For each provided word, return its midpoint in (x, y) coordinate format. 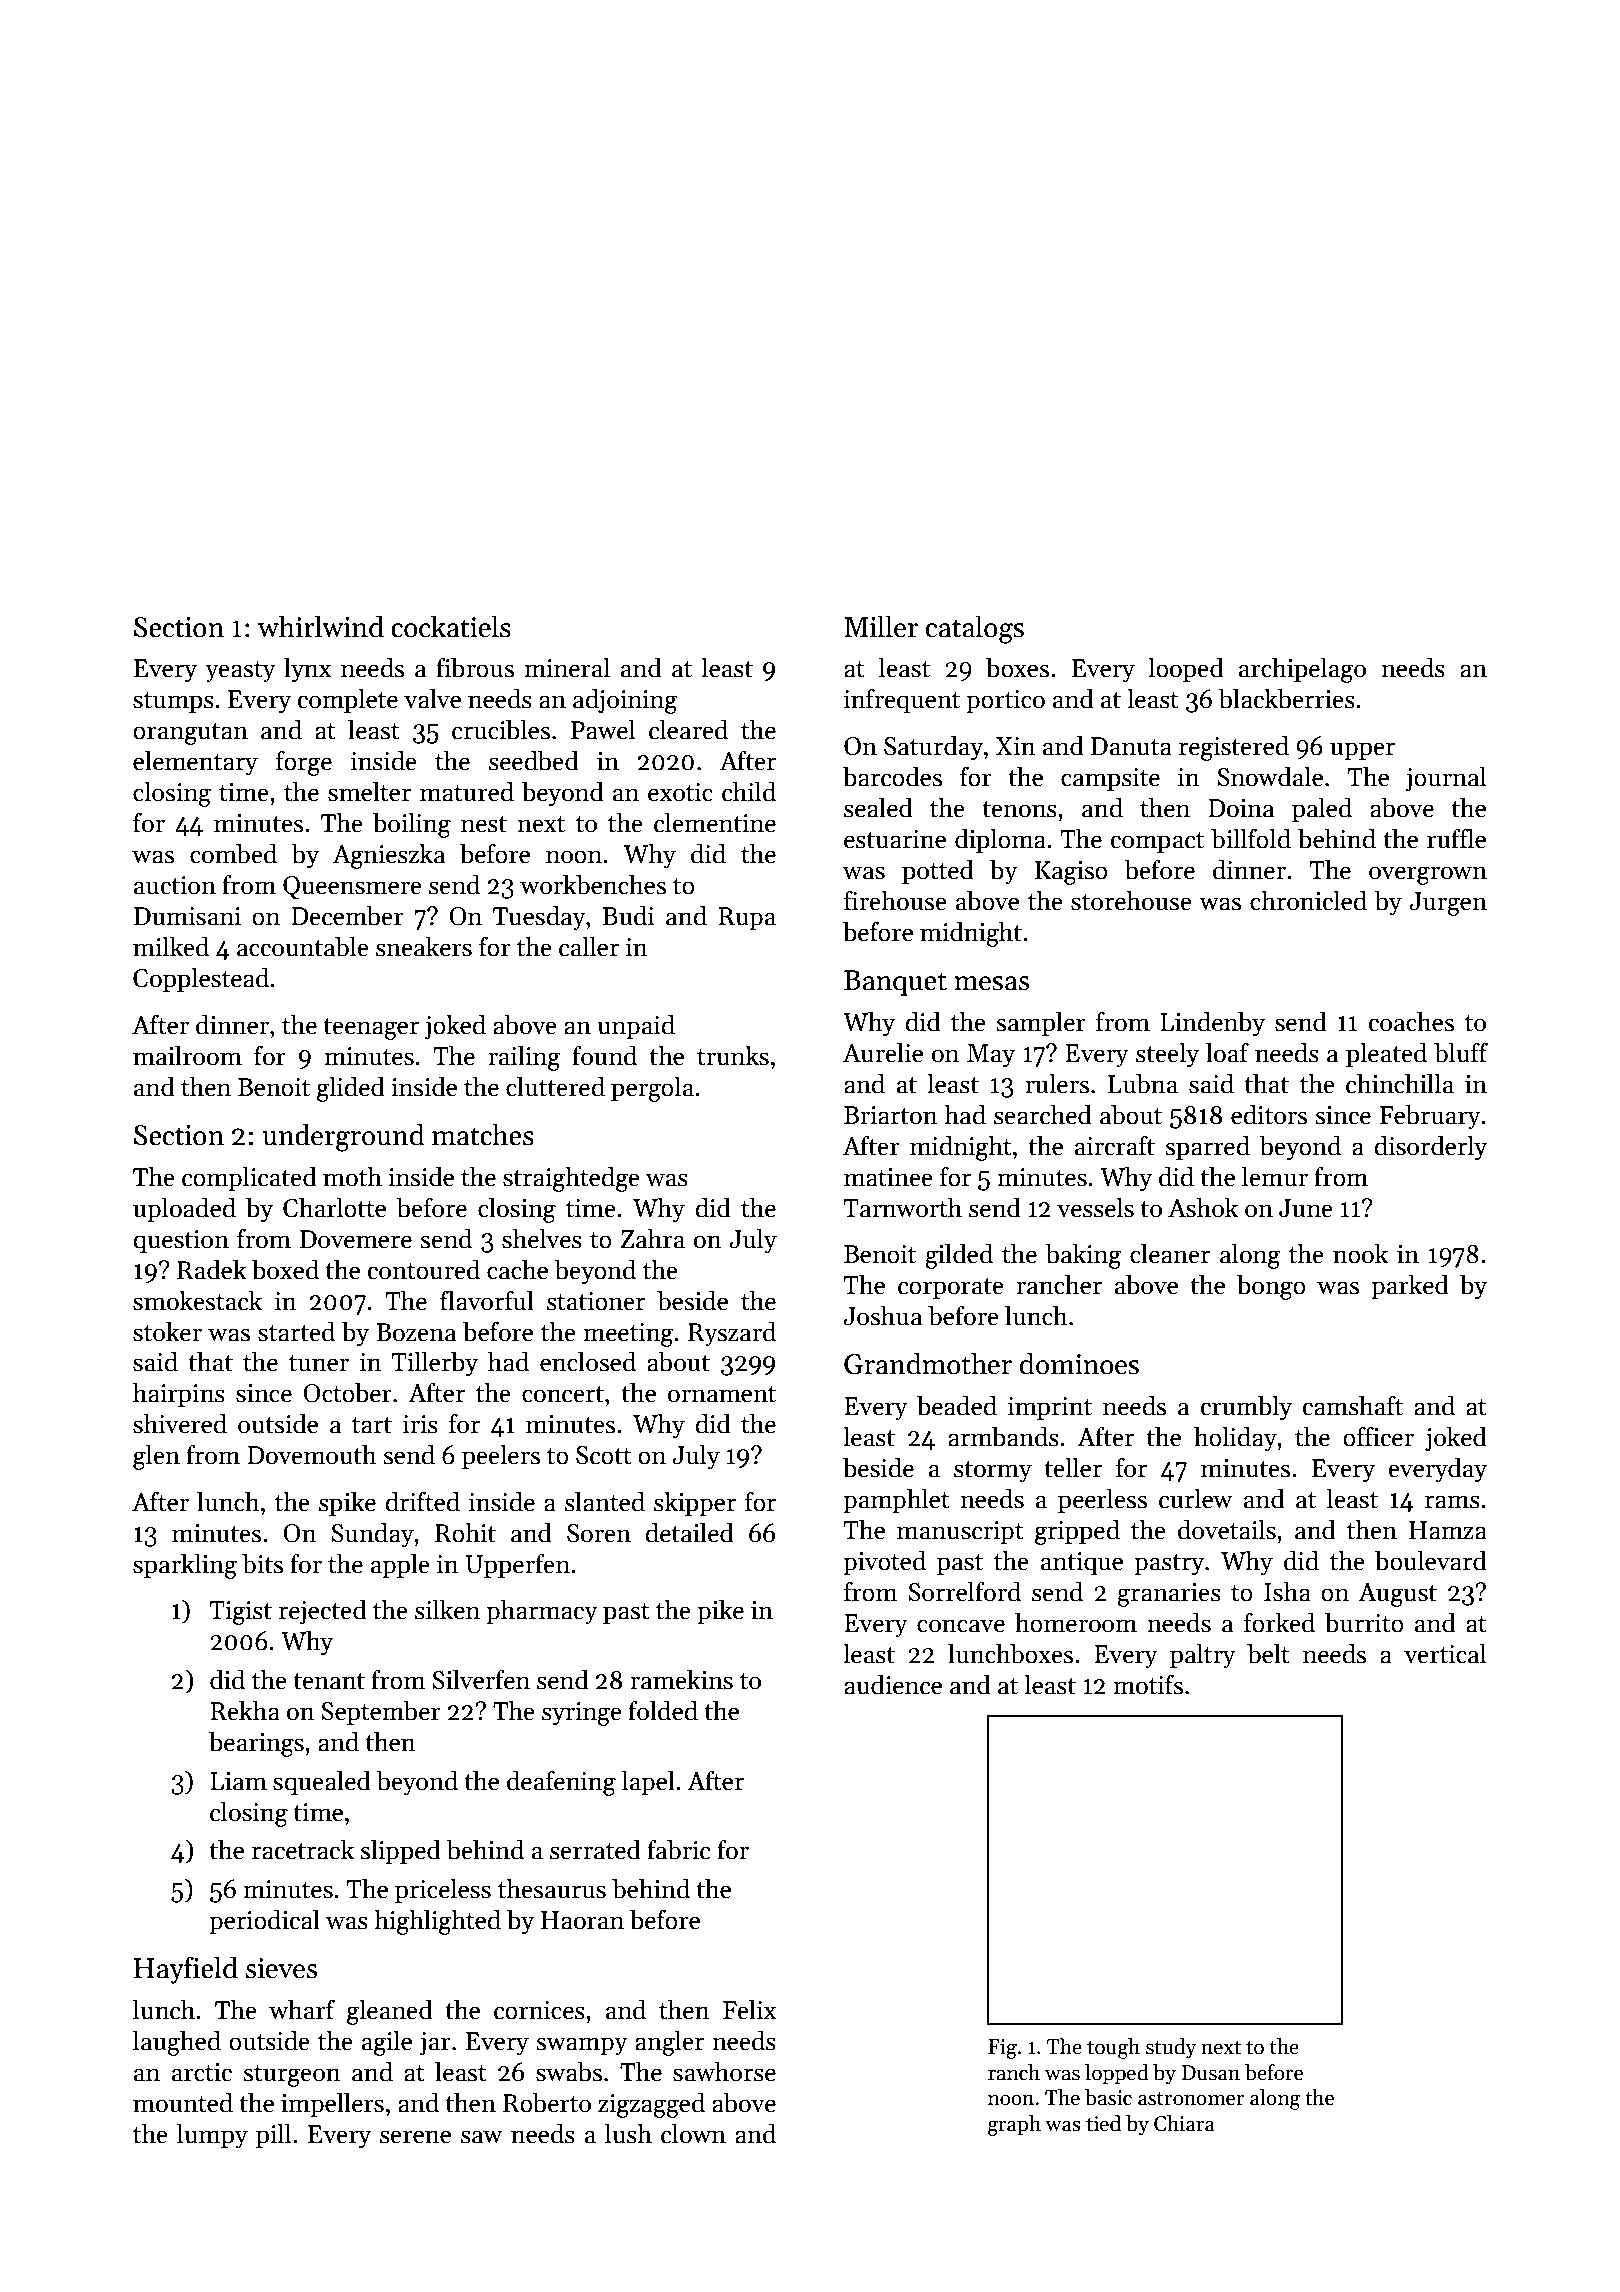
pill (273, 2135)
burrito (1364, 1622)
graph (1014, 2125)
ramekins (681, 1679)
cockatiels (451, 626)
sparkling (185, 1566)
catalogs (975, 629)
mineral (567, 667)
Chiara (1184, 2123)
